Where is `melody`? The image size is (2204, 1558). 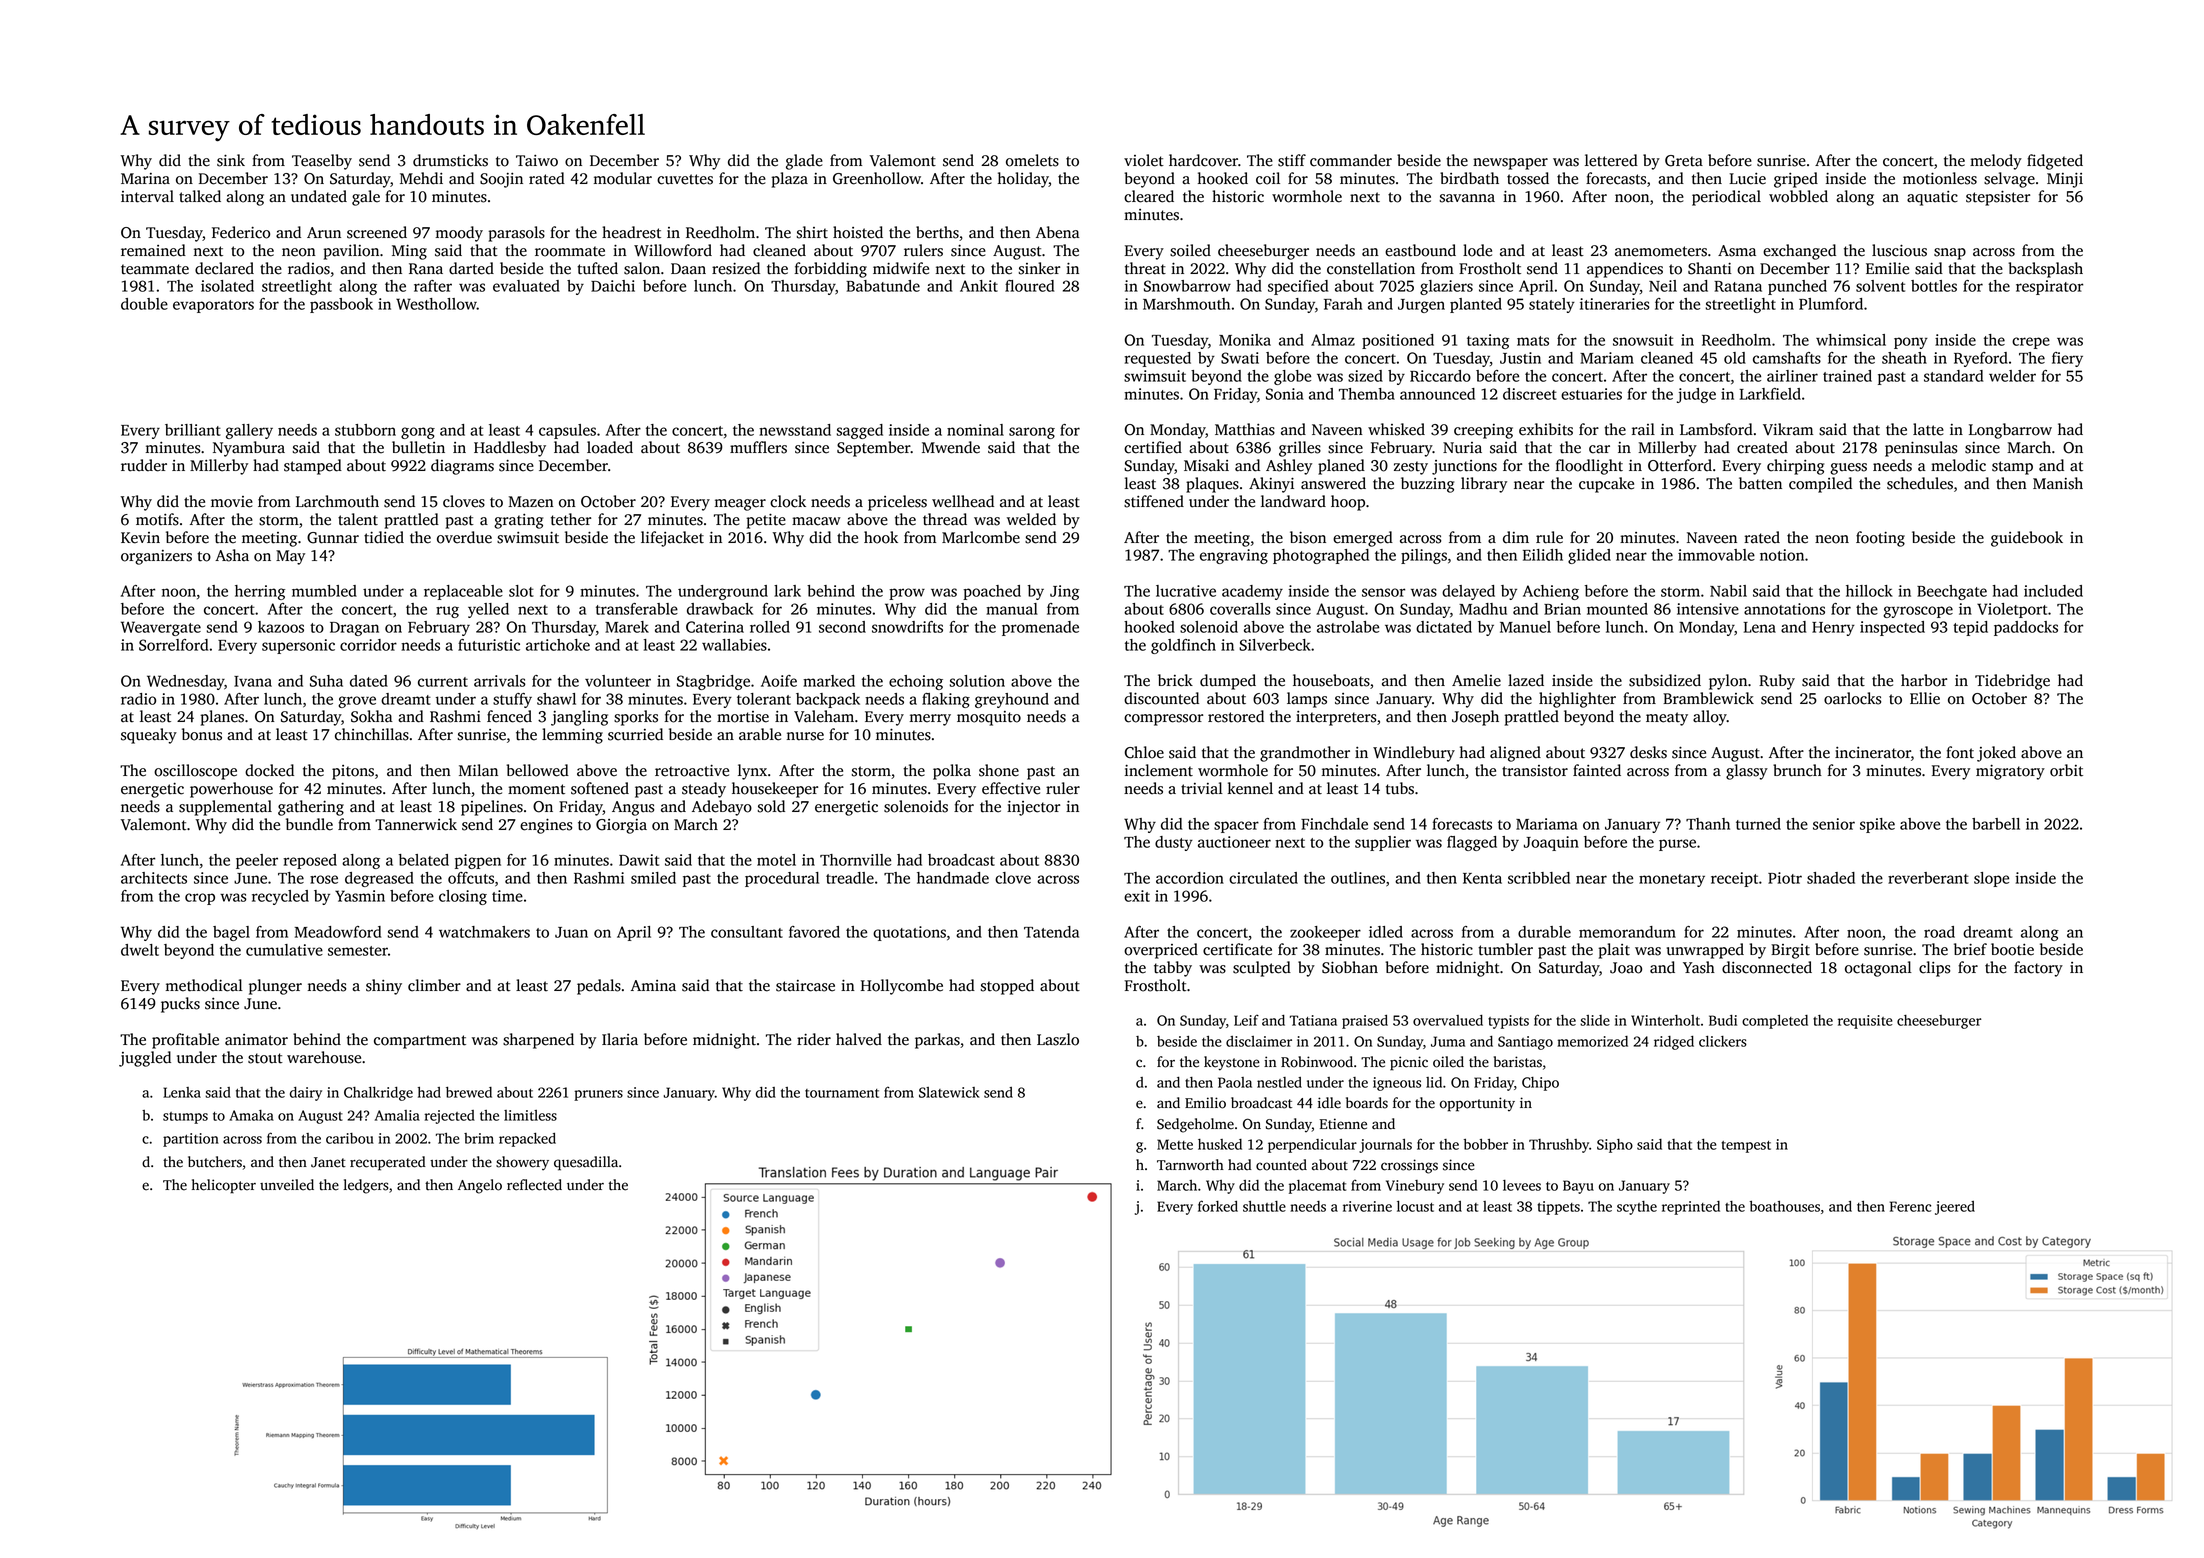
melody is located at coordinates (1996, 162).
